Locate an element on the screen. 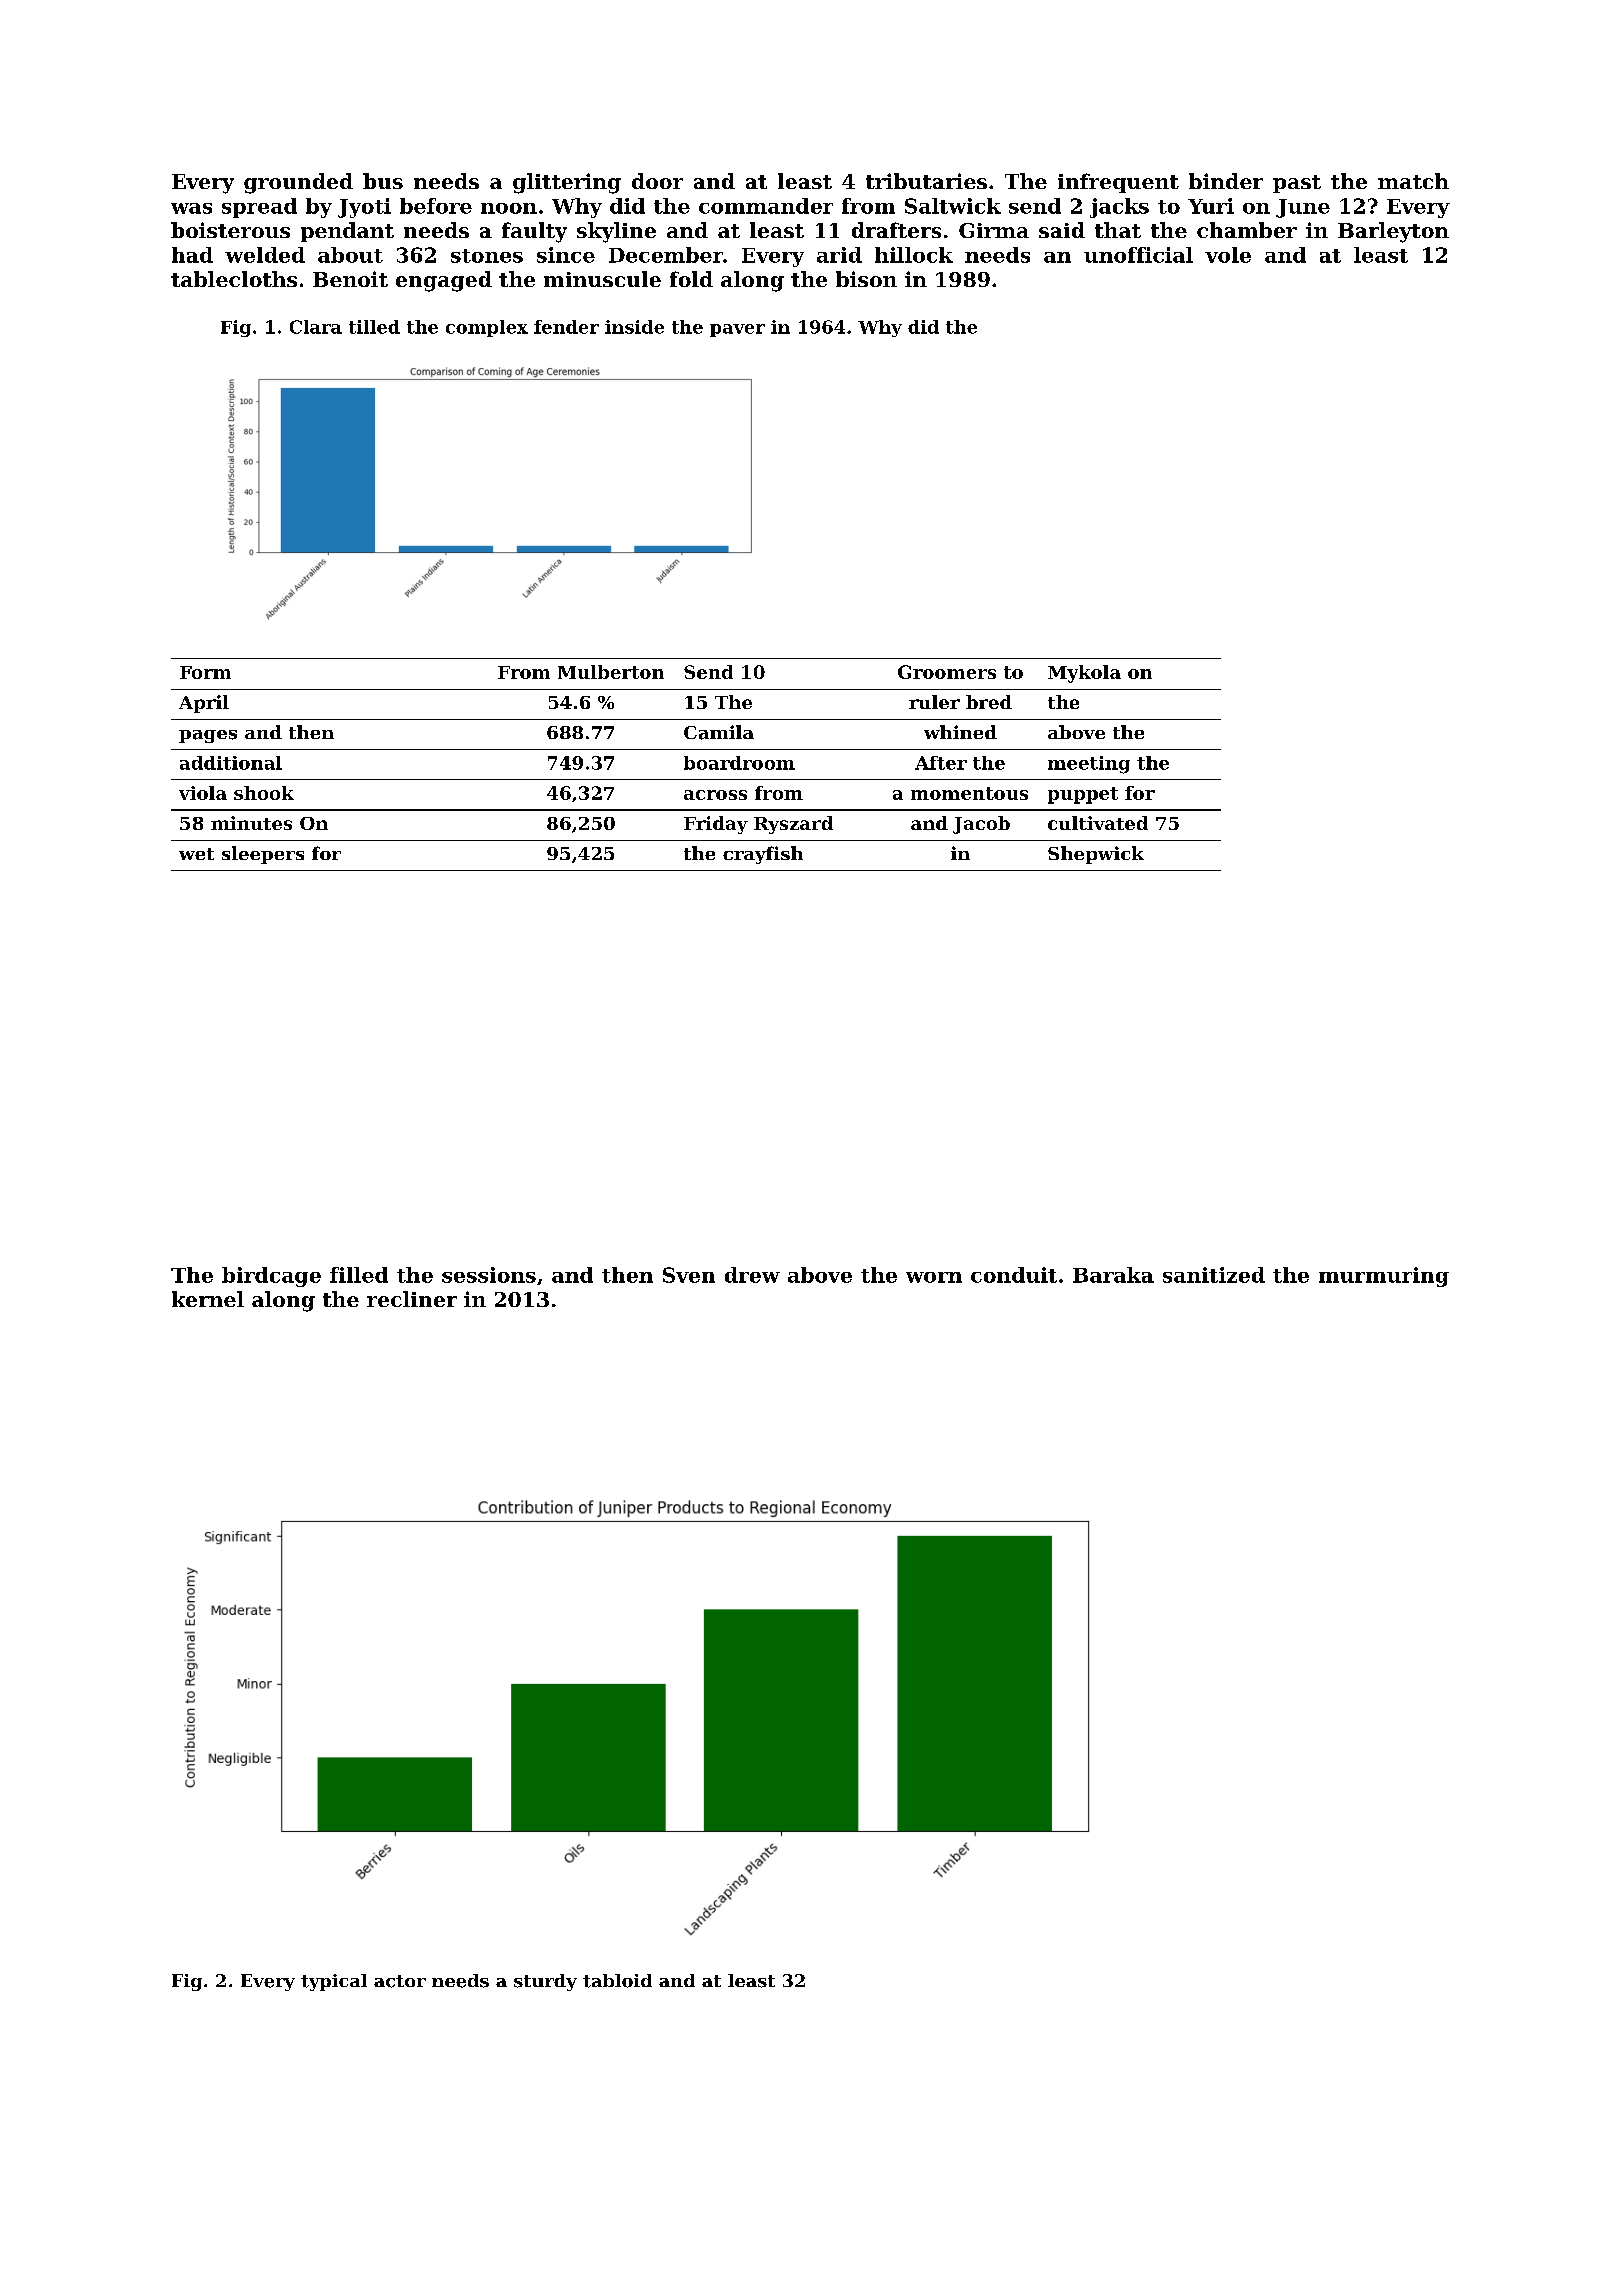  typical is located at coordinates (334, 1982).
